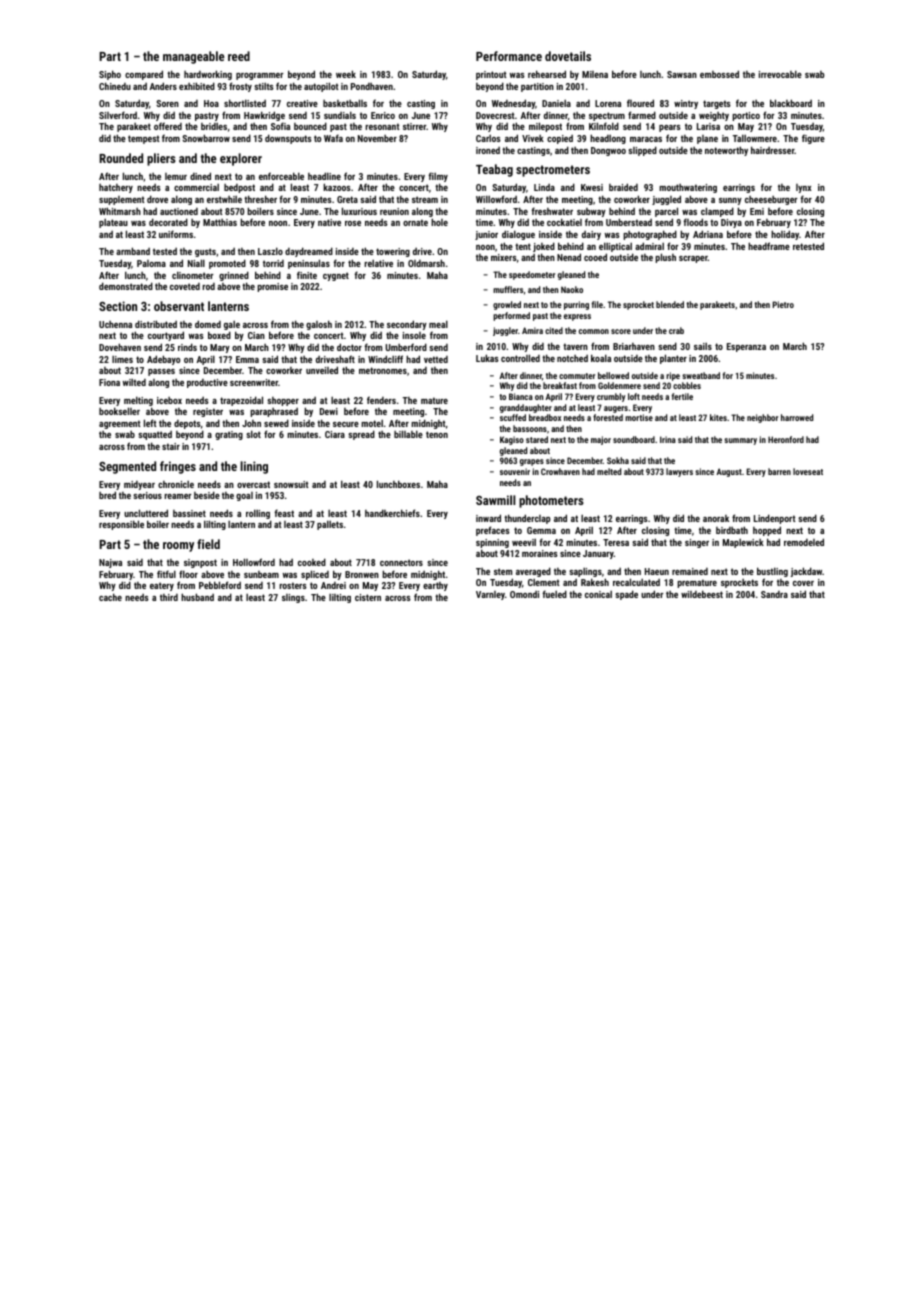  I want to click on squatted, so click(155, 435).
